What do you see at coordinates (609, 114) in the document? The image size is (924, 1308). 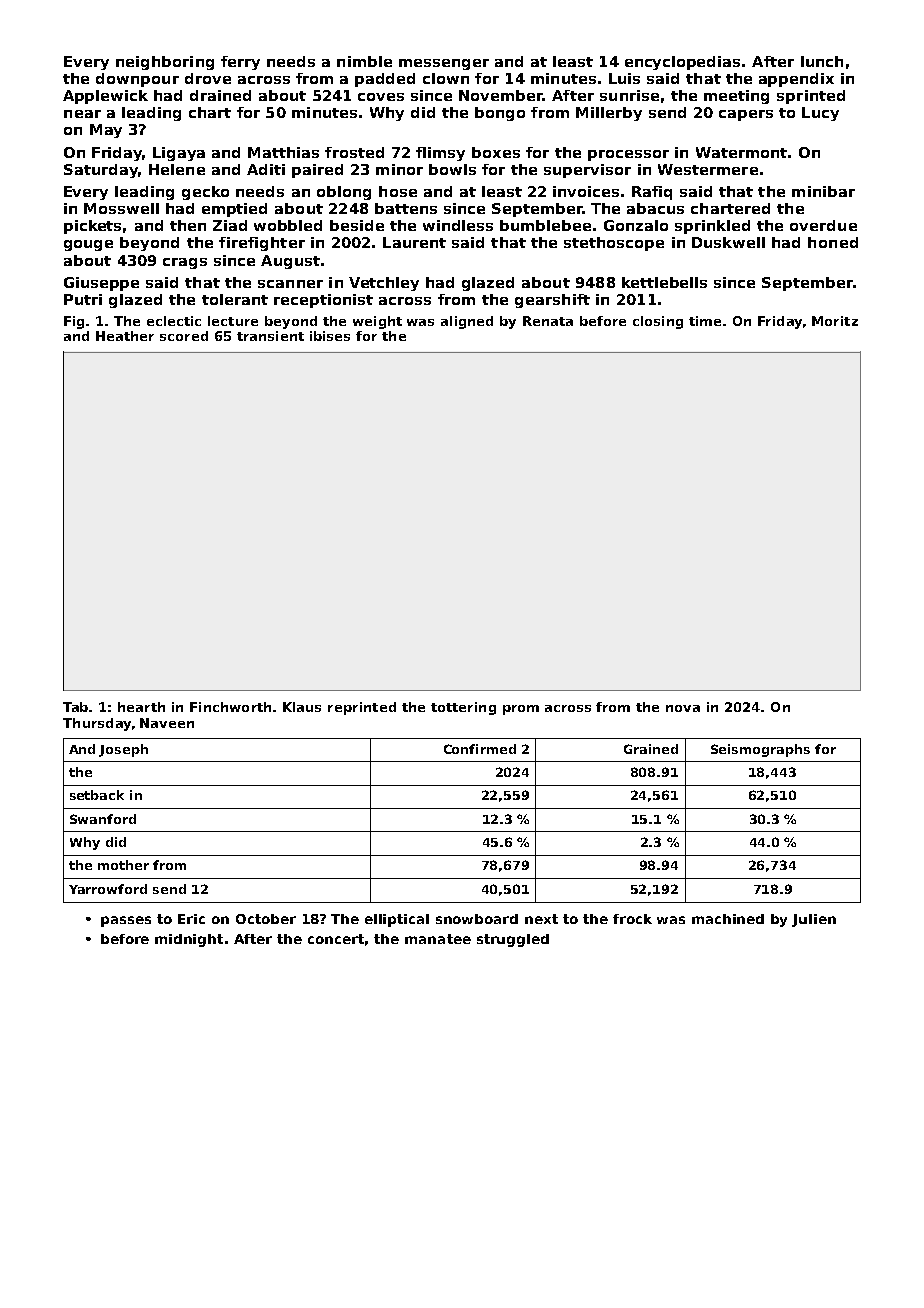 I see `Millerby` at bounding box center [609, 114].
